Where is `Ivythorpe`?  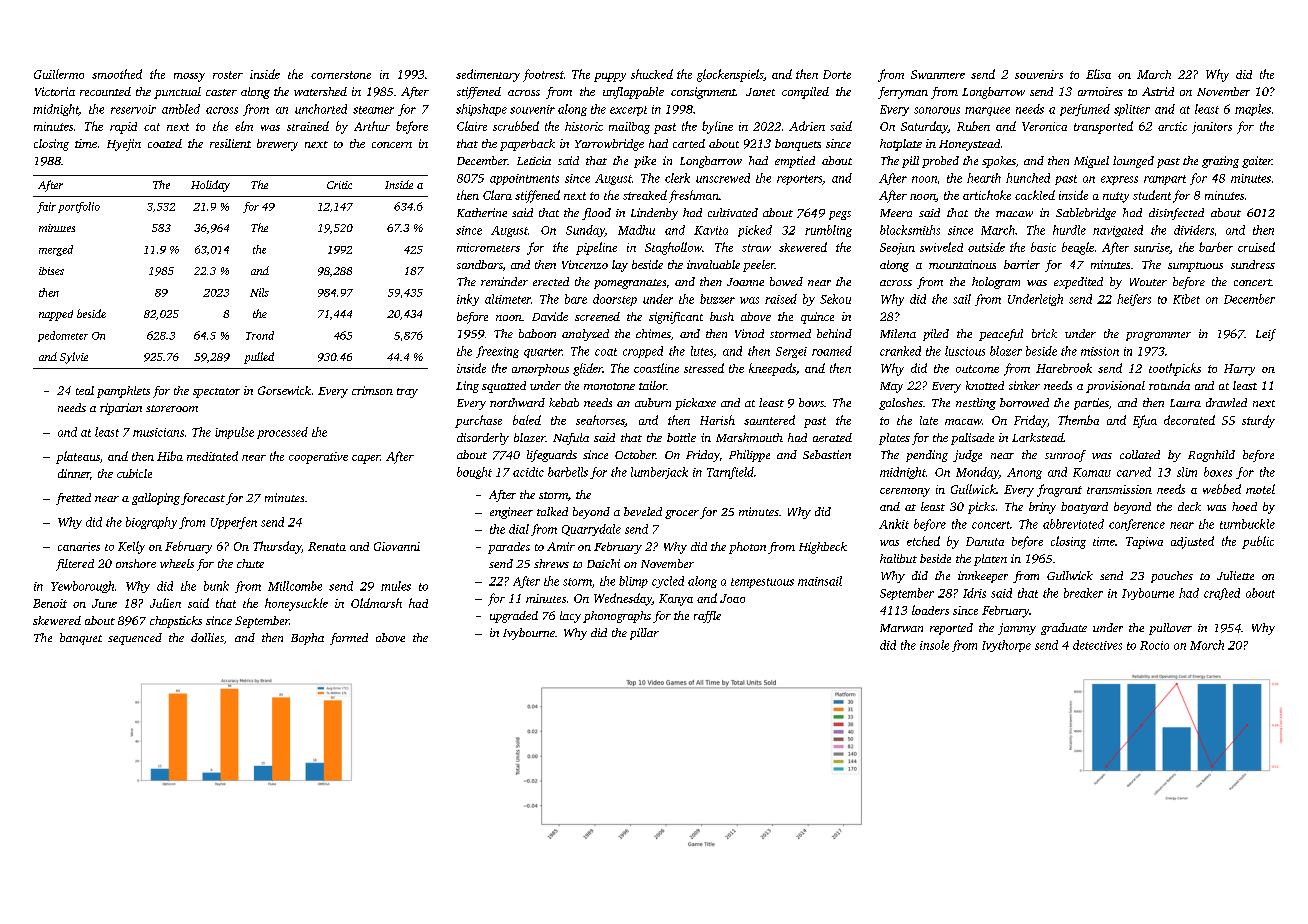
Ivythorpe is located at coordinates (1006, 646).
